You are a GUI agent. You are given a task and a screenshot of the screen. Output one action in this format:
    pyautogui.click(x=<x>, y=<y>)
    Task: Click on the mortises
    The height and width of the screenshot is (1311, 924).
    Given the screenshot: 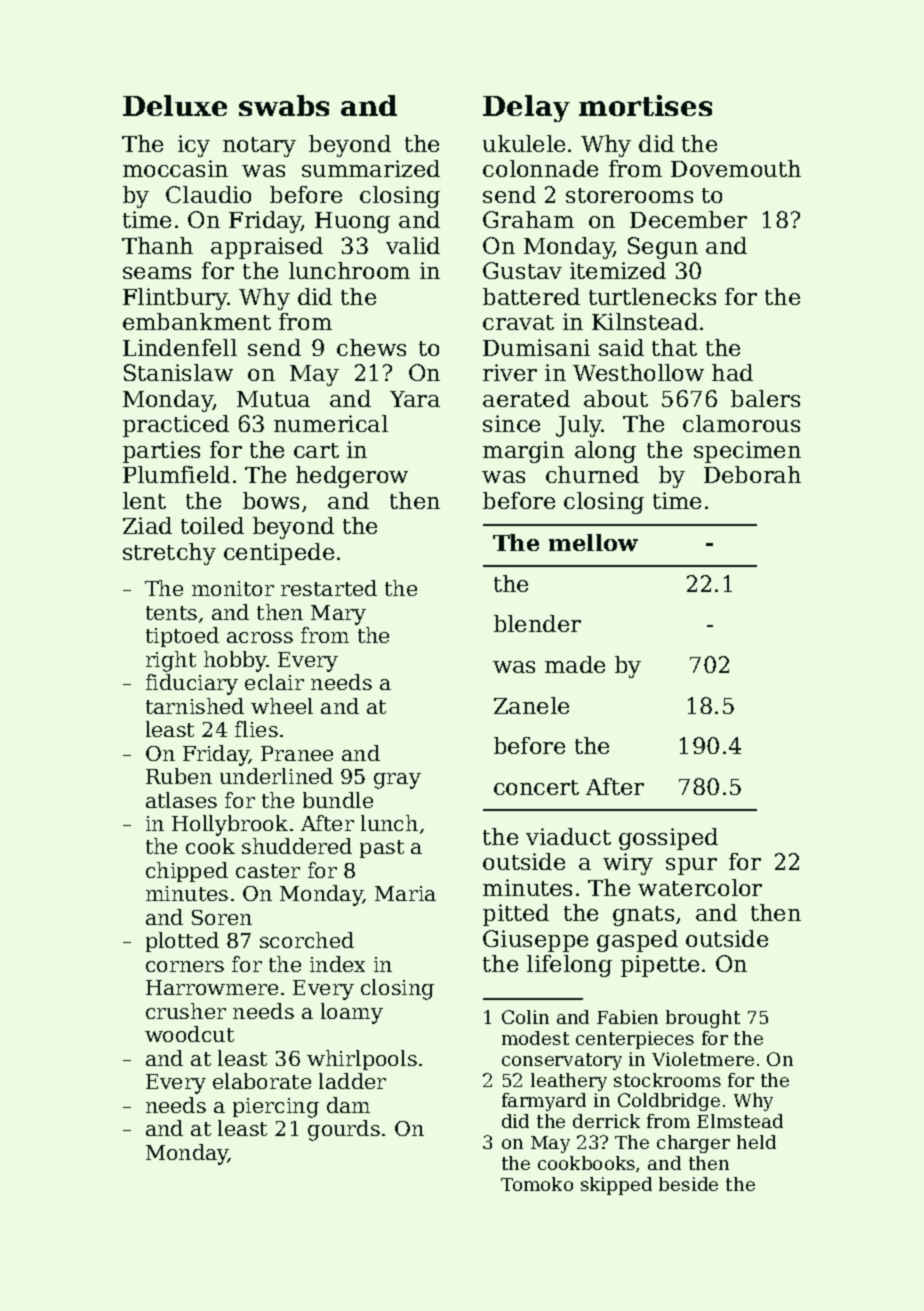 What is the action you would take?
    pyautogui.click(x=645, y=105)
